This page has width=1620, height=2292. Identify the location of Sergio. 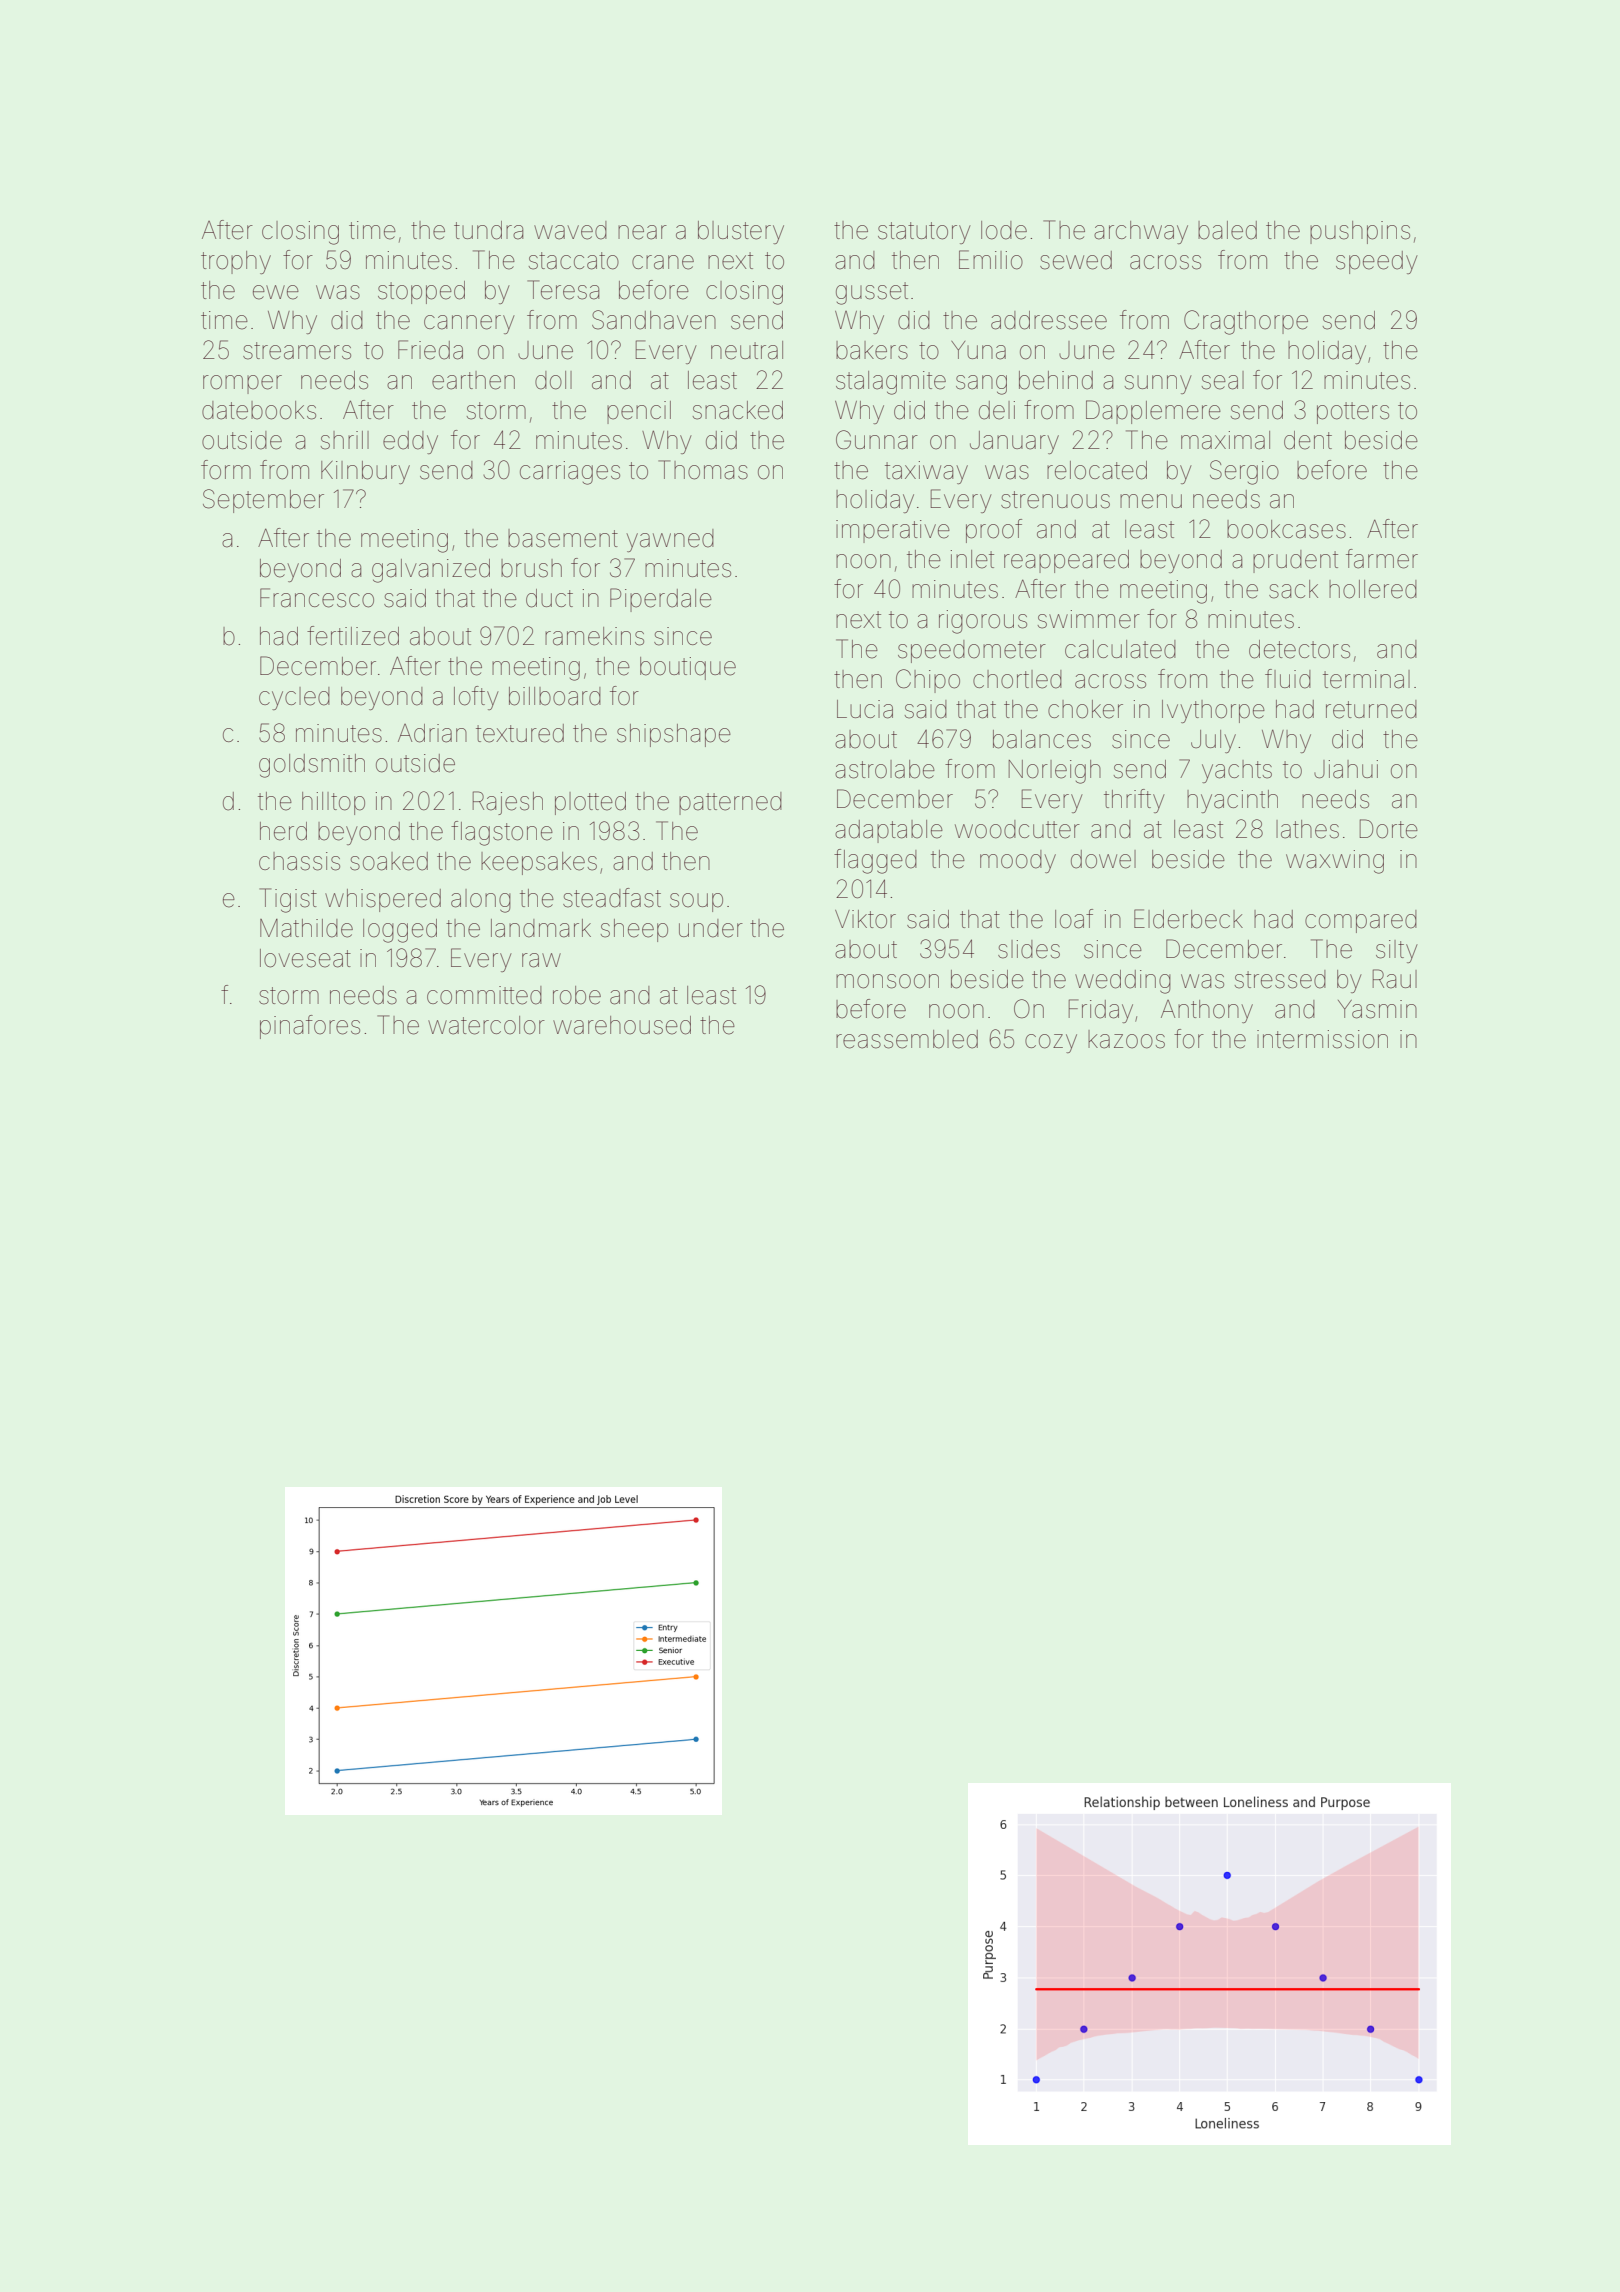
(1244, 472).
